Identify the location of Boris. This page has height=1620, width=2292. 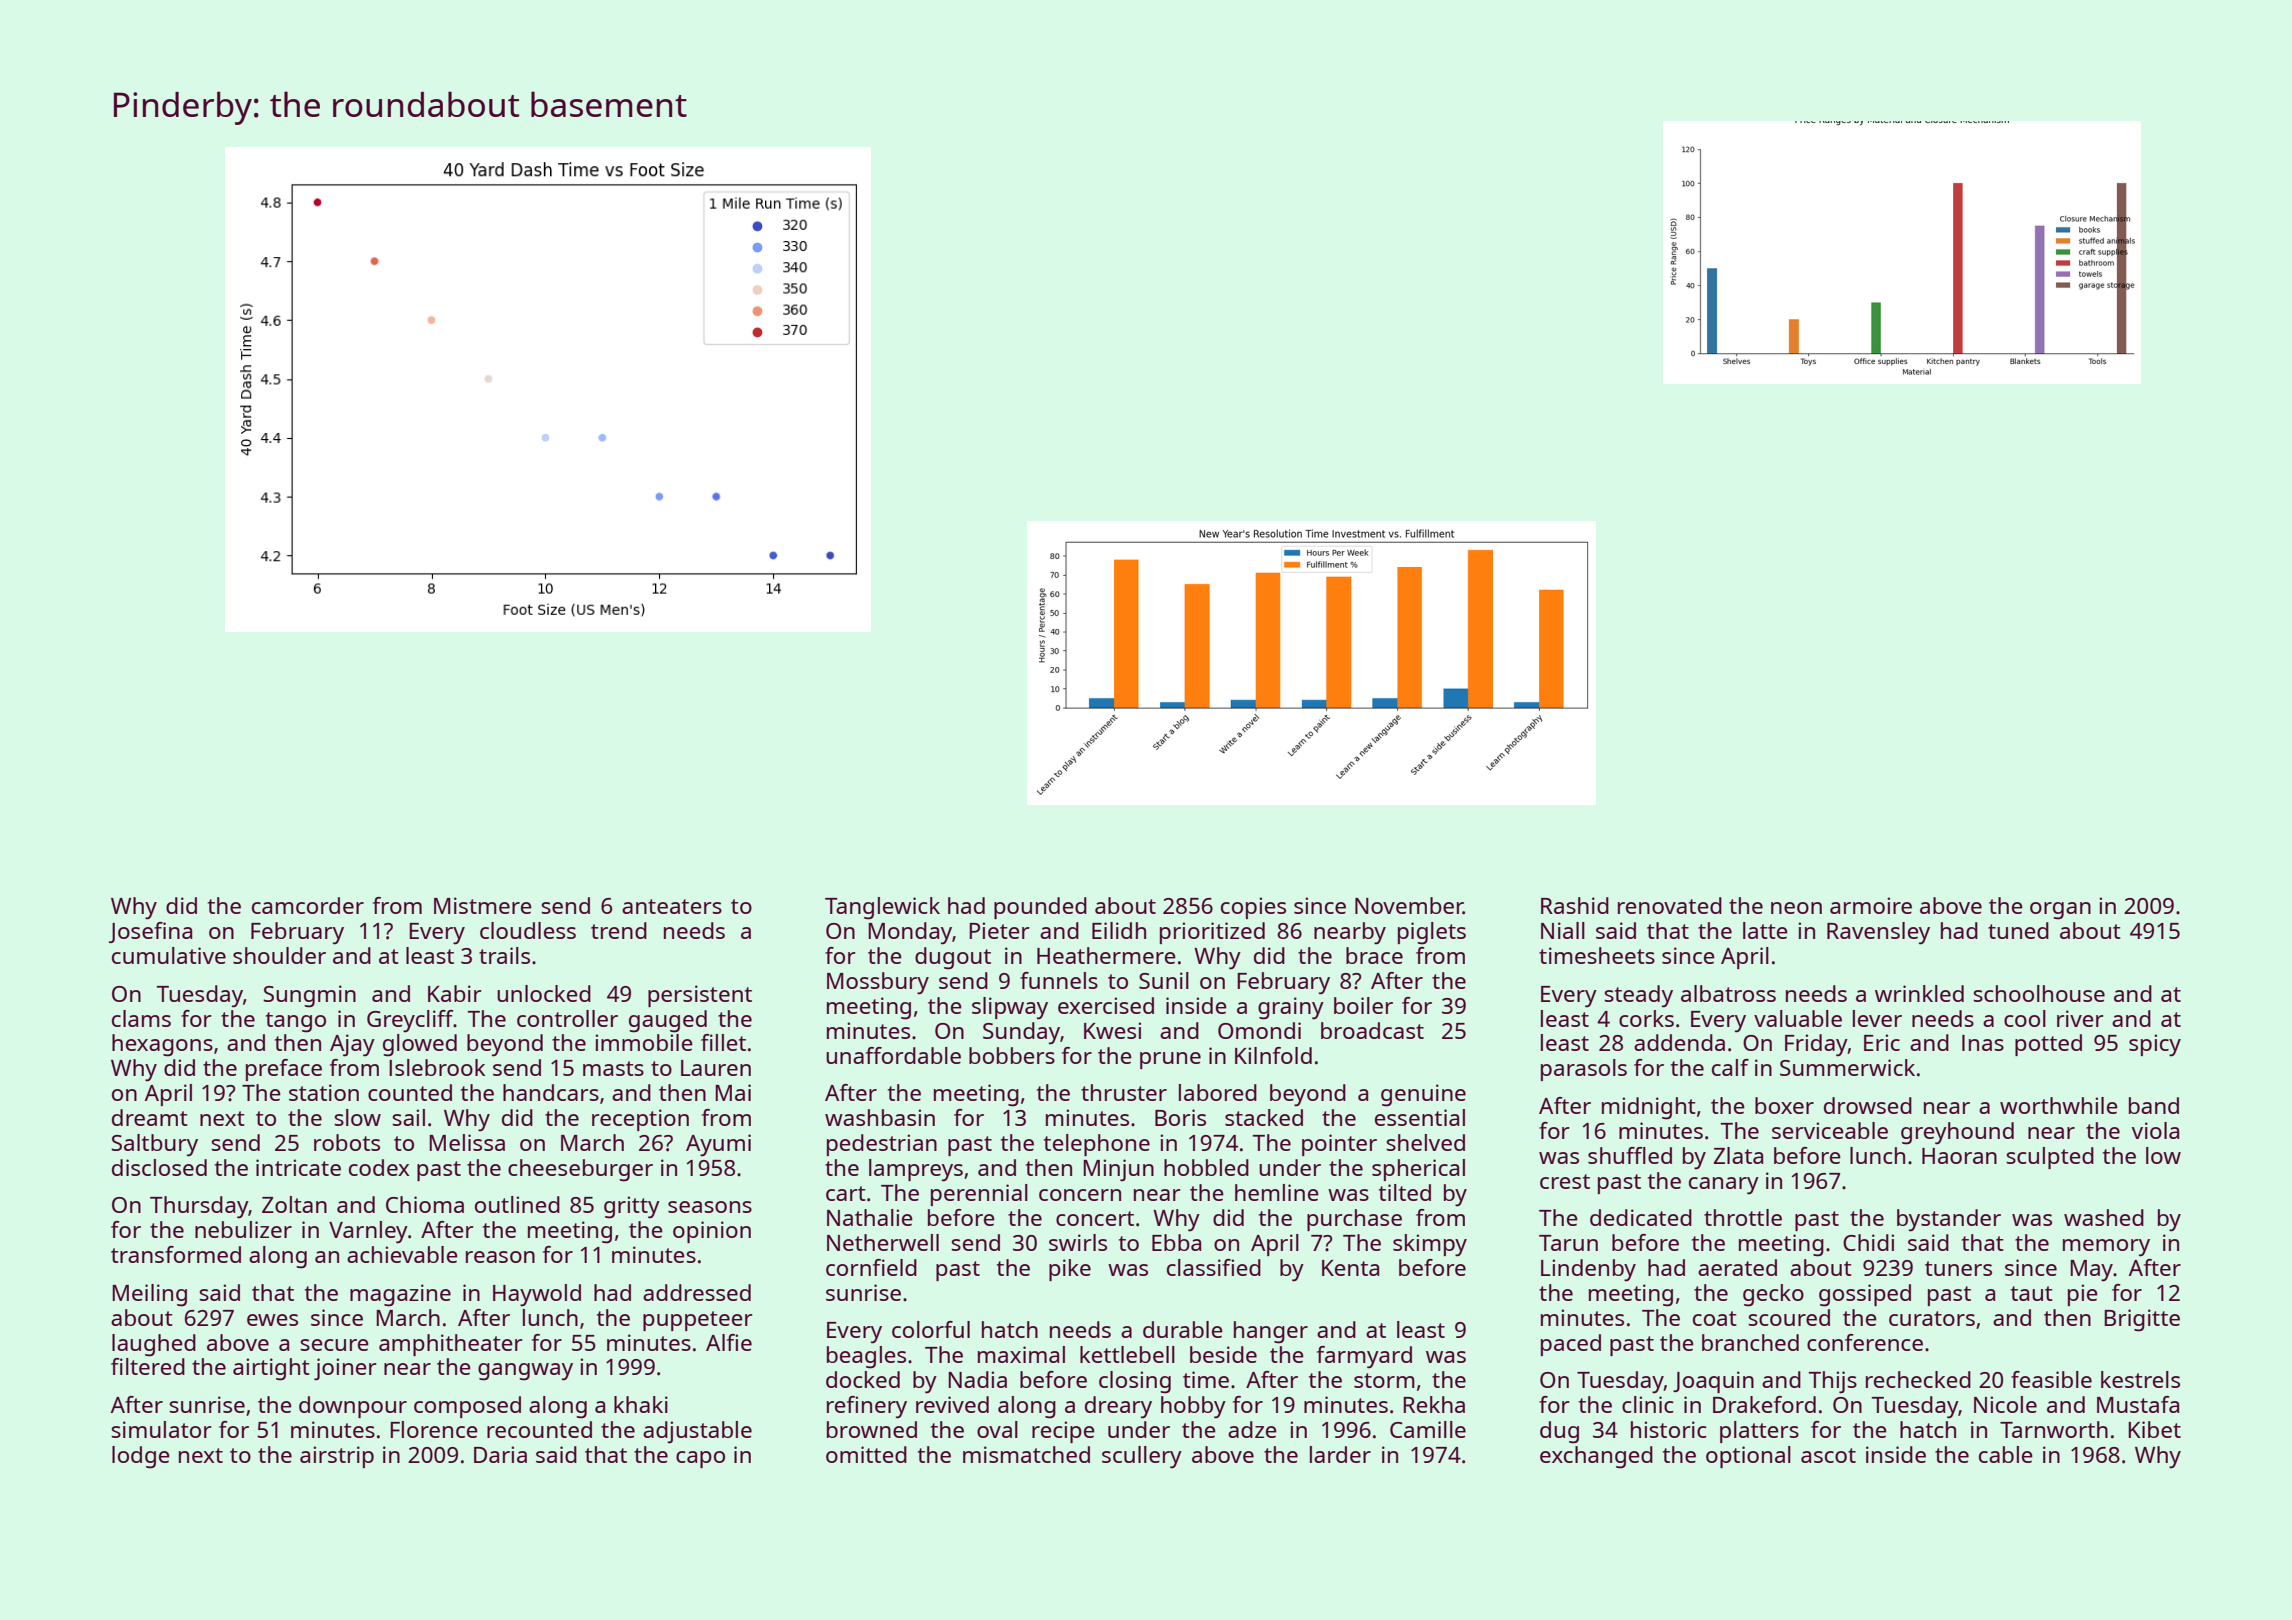
(1180, 1117).
